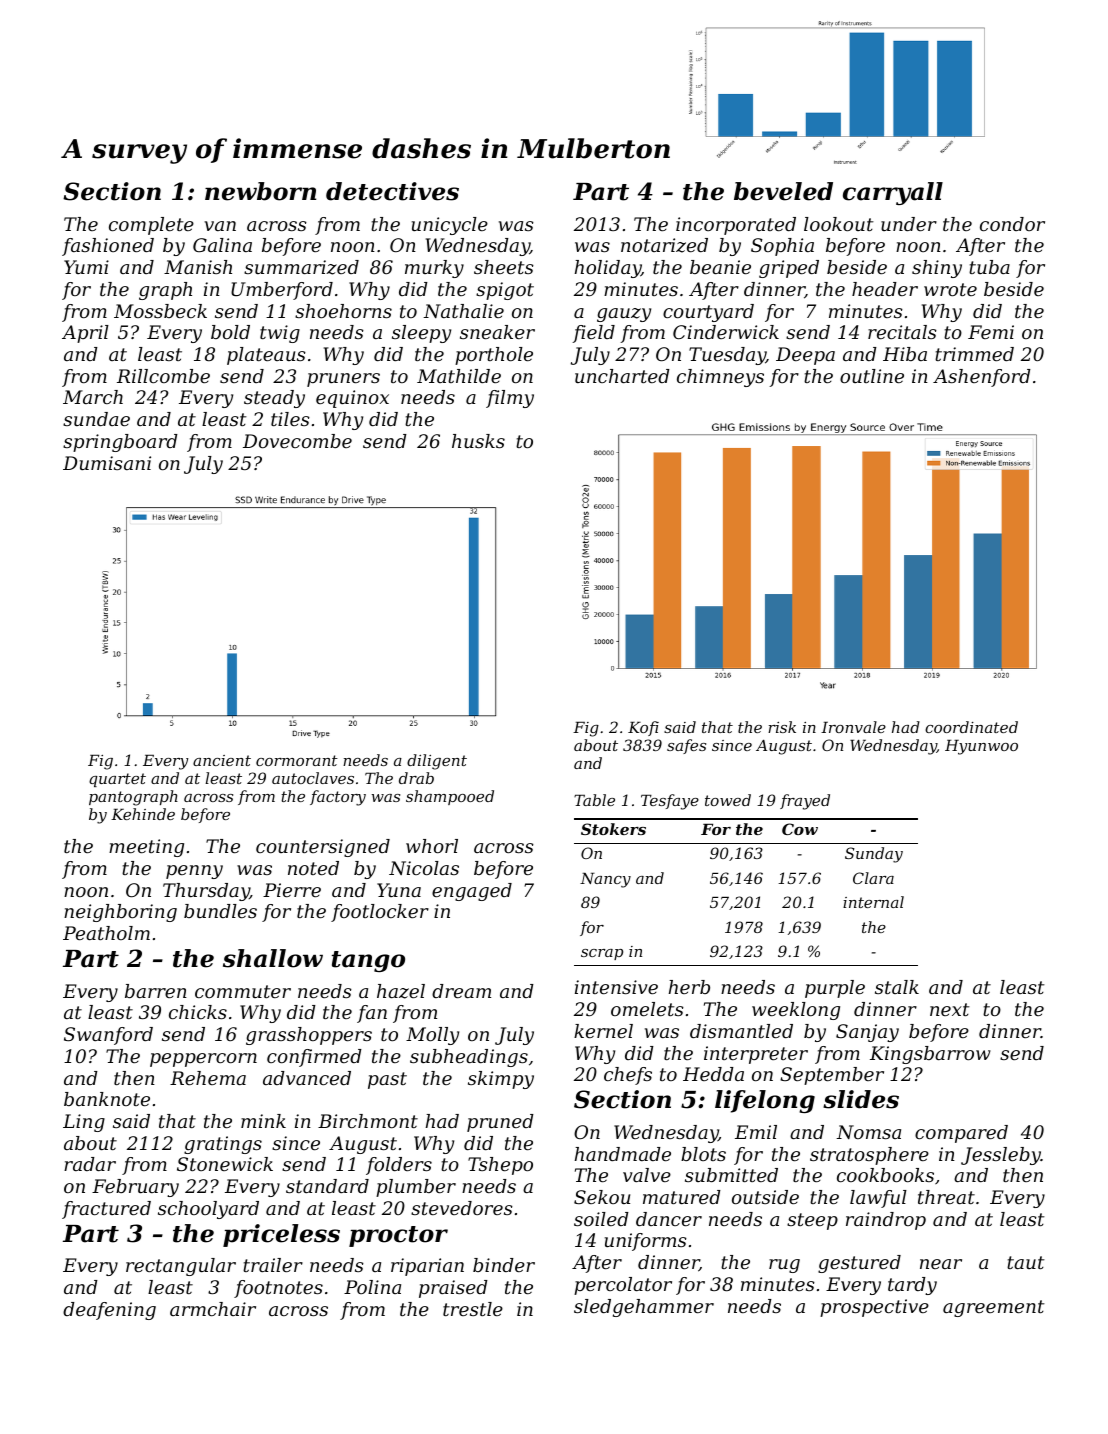  Describe the element at coordinates (260, 191) in the screenshot. I see `newborn` at that location.
